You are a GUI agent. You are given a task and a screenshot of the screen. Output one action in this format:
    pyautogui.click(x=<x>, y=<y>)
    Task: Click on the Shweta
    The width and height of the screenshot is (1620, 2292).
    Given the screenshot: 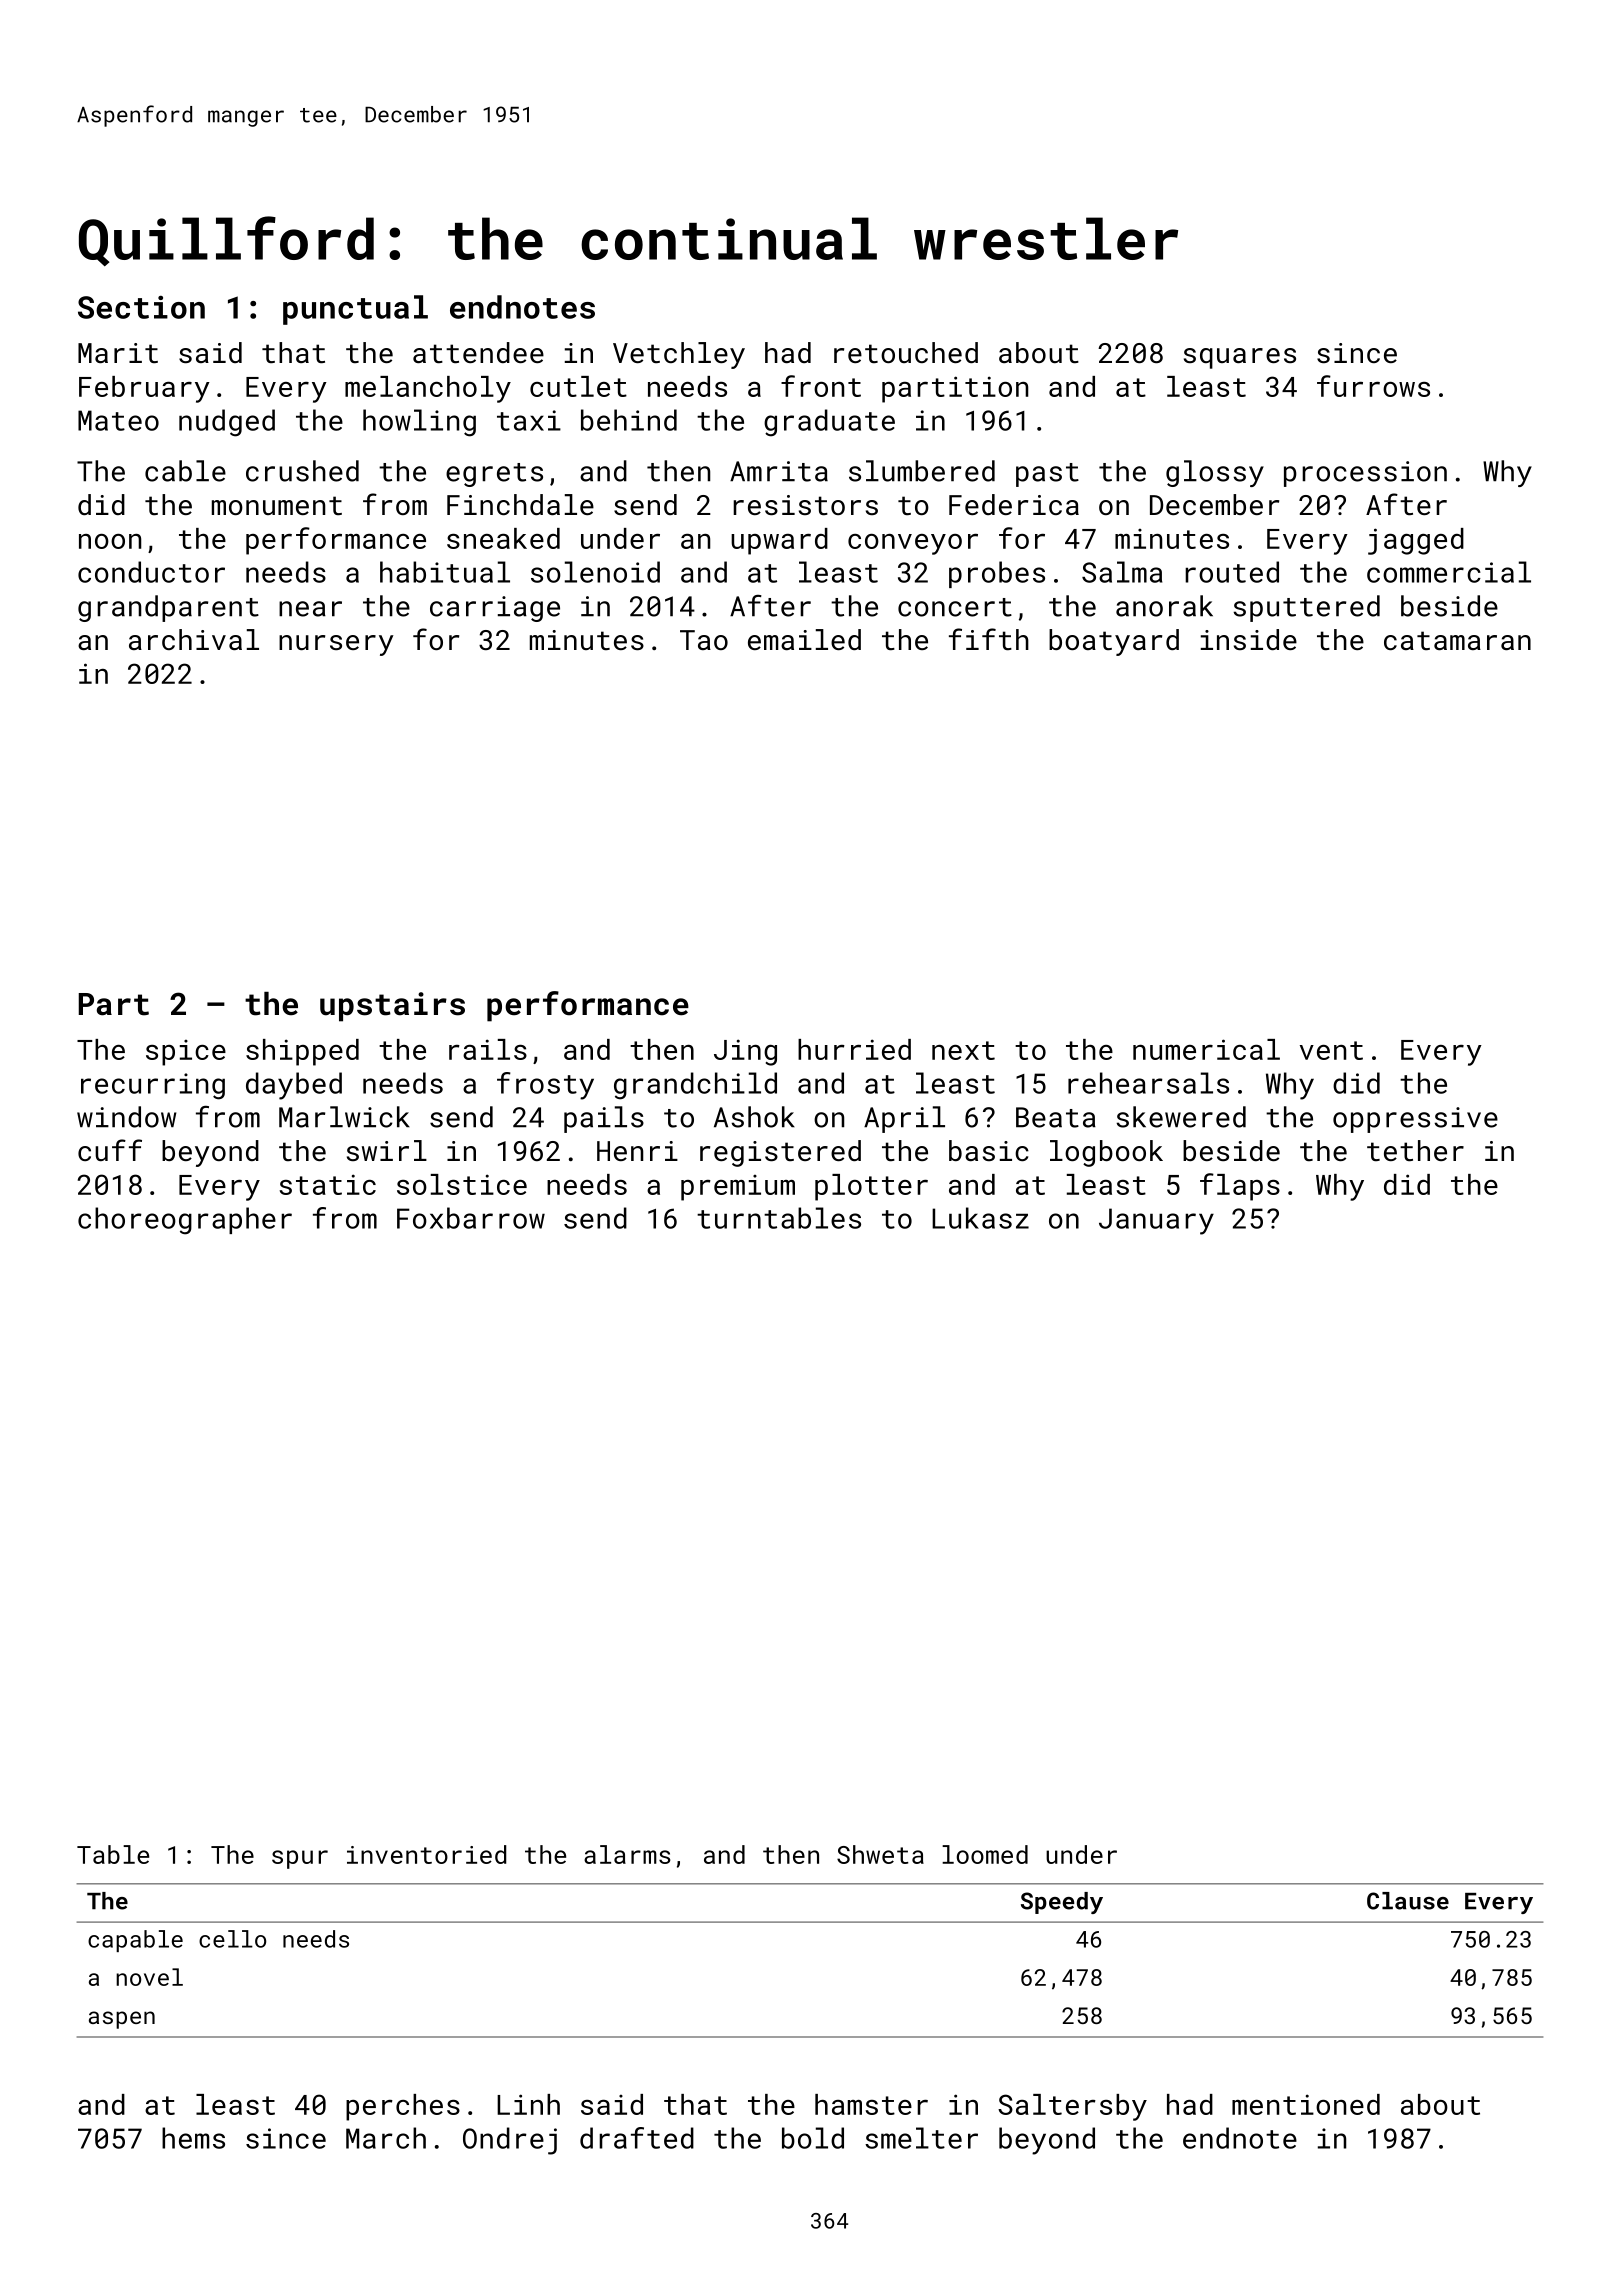 What is the action you would take?
    pyautogui.click(x=880, y=1854)
